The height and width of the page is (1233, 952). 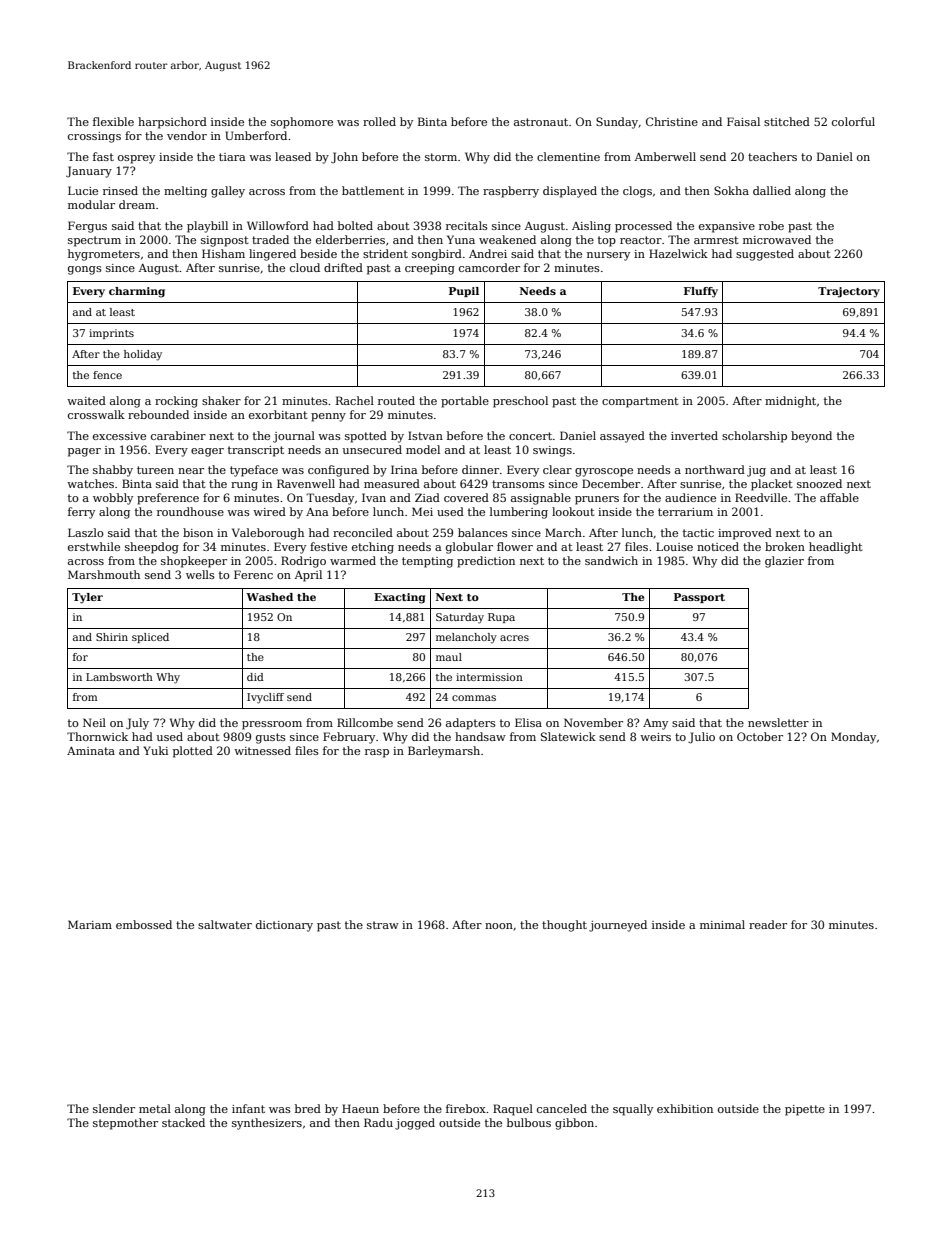 I want to click on synthesizers, so click(x=267, y=1124).
